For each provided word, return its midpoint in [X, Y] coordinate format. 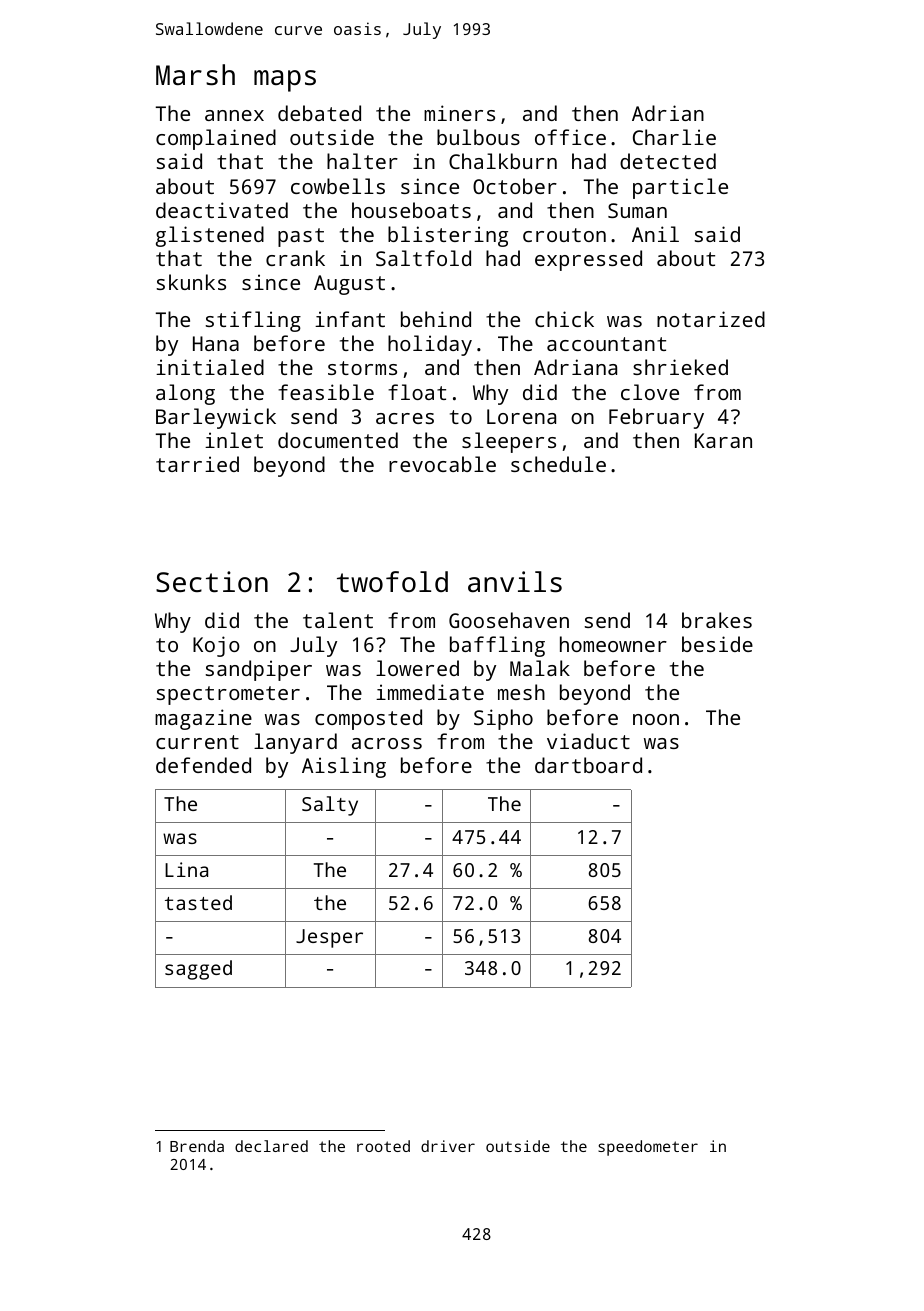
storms [362, 368]
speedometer [648, 1148]
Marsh [195, 75]
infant [350, 319]
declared [271, 1146]
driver [448, 1146]
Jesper [329, 938]
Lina [186, 869]
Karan [723, 440]
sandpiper [259, 670]
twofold [392, 581]
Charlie [674, 137]
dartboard [588, 765]
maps [285, 81]
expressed [588, 260]
